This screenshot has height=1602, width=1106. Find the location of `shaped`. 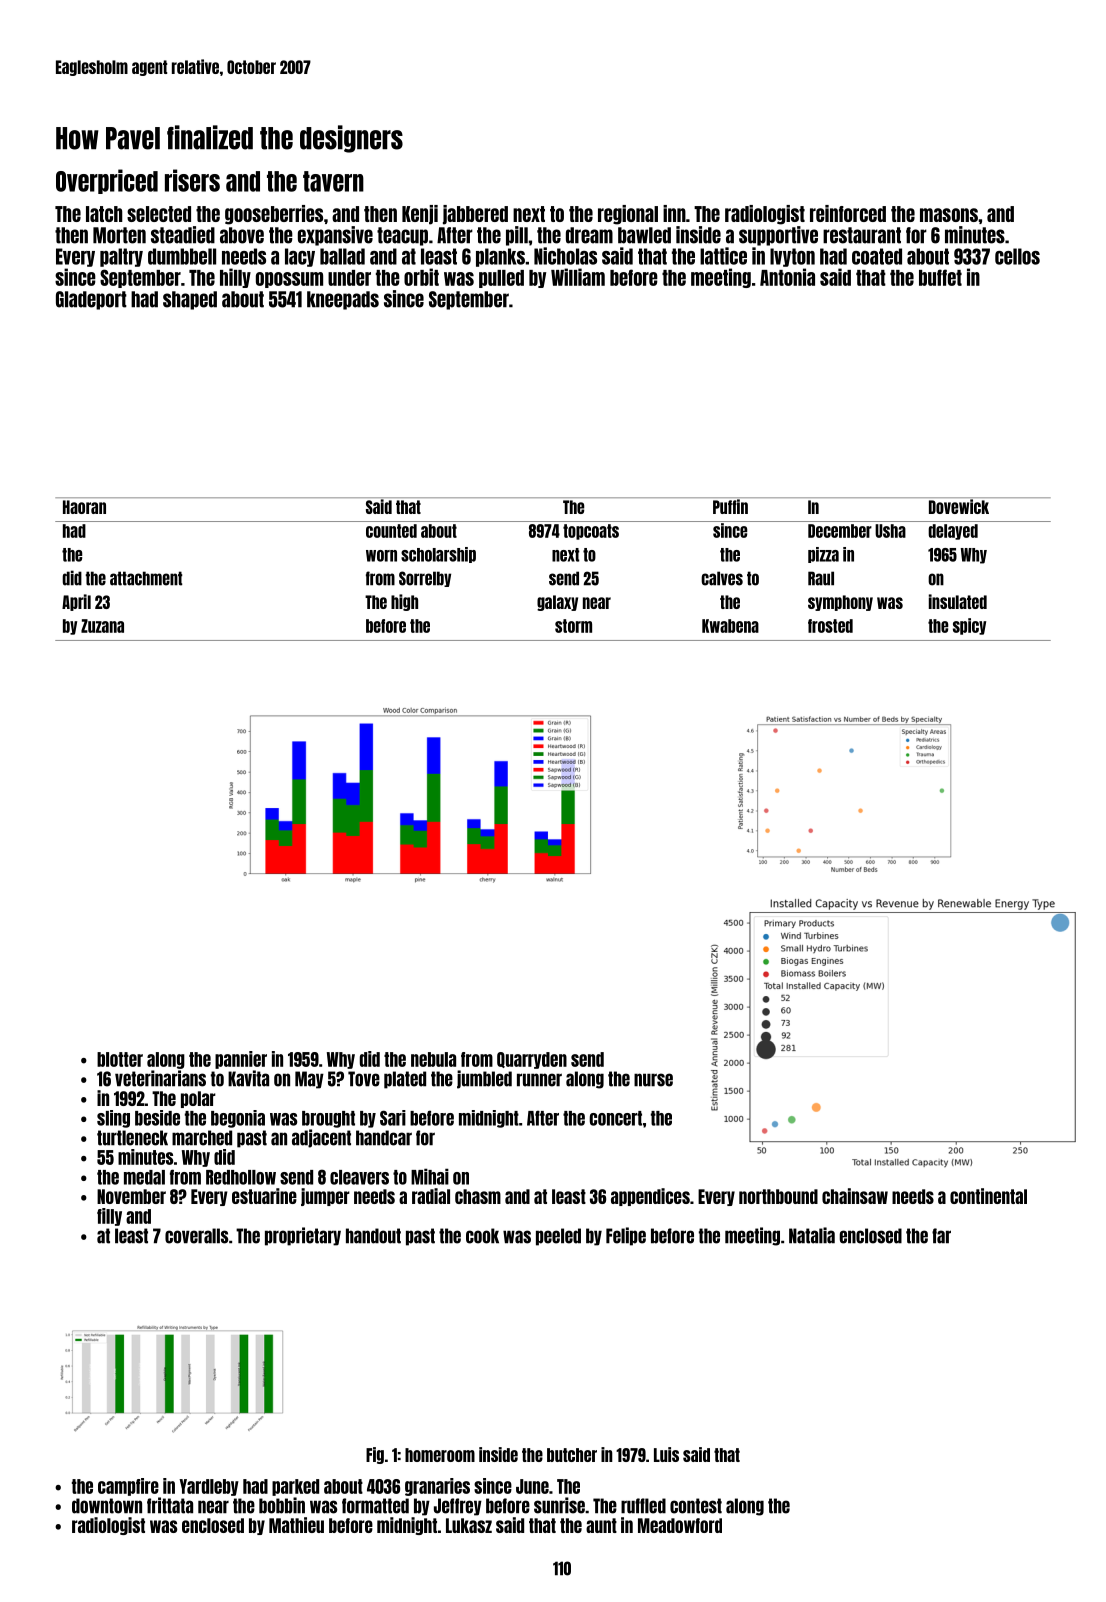

shaped is located at coordinates (190, 300).
